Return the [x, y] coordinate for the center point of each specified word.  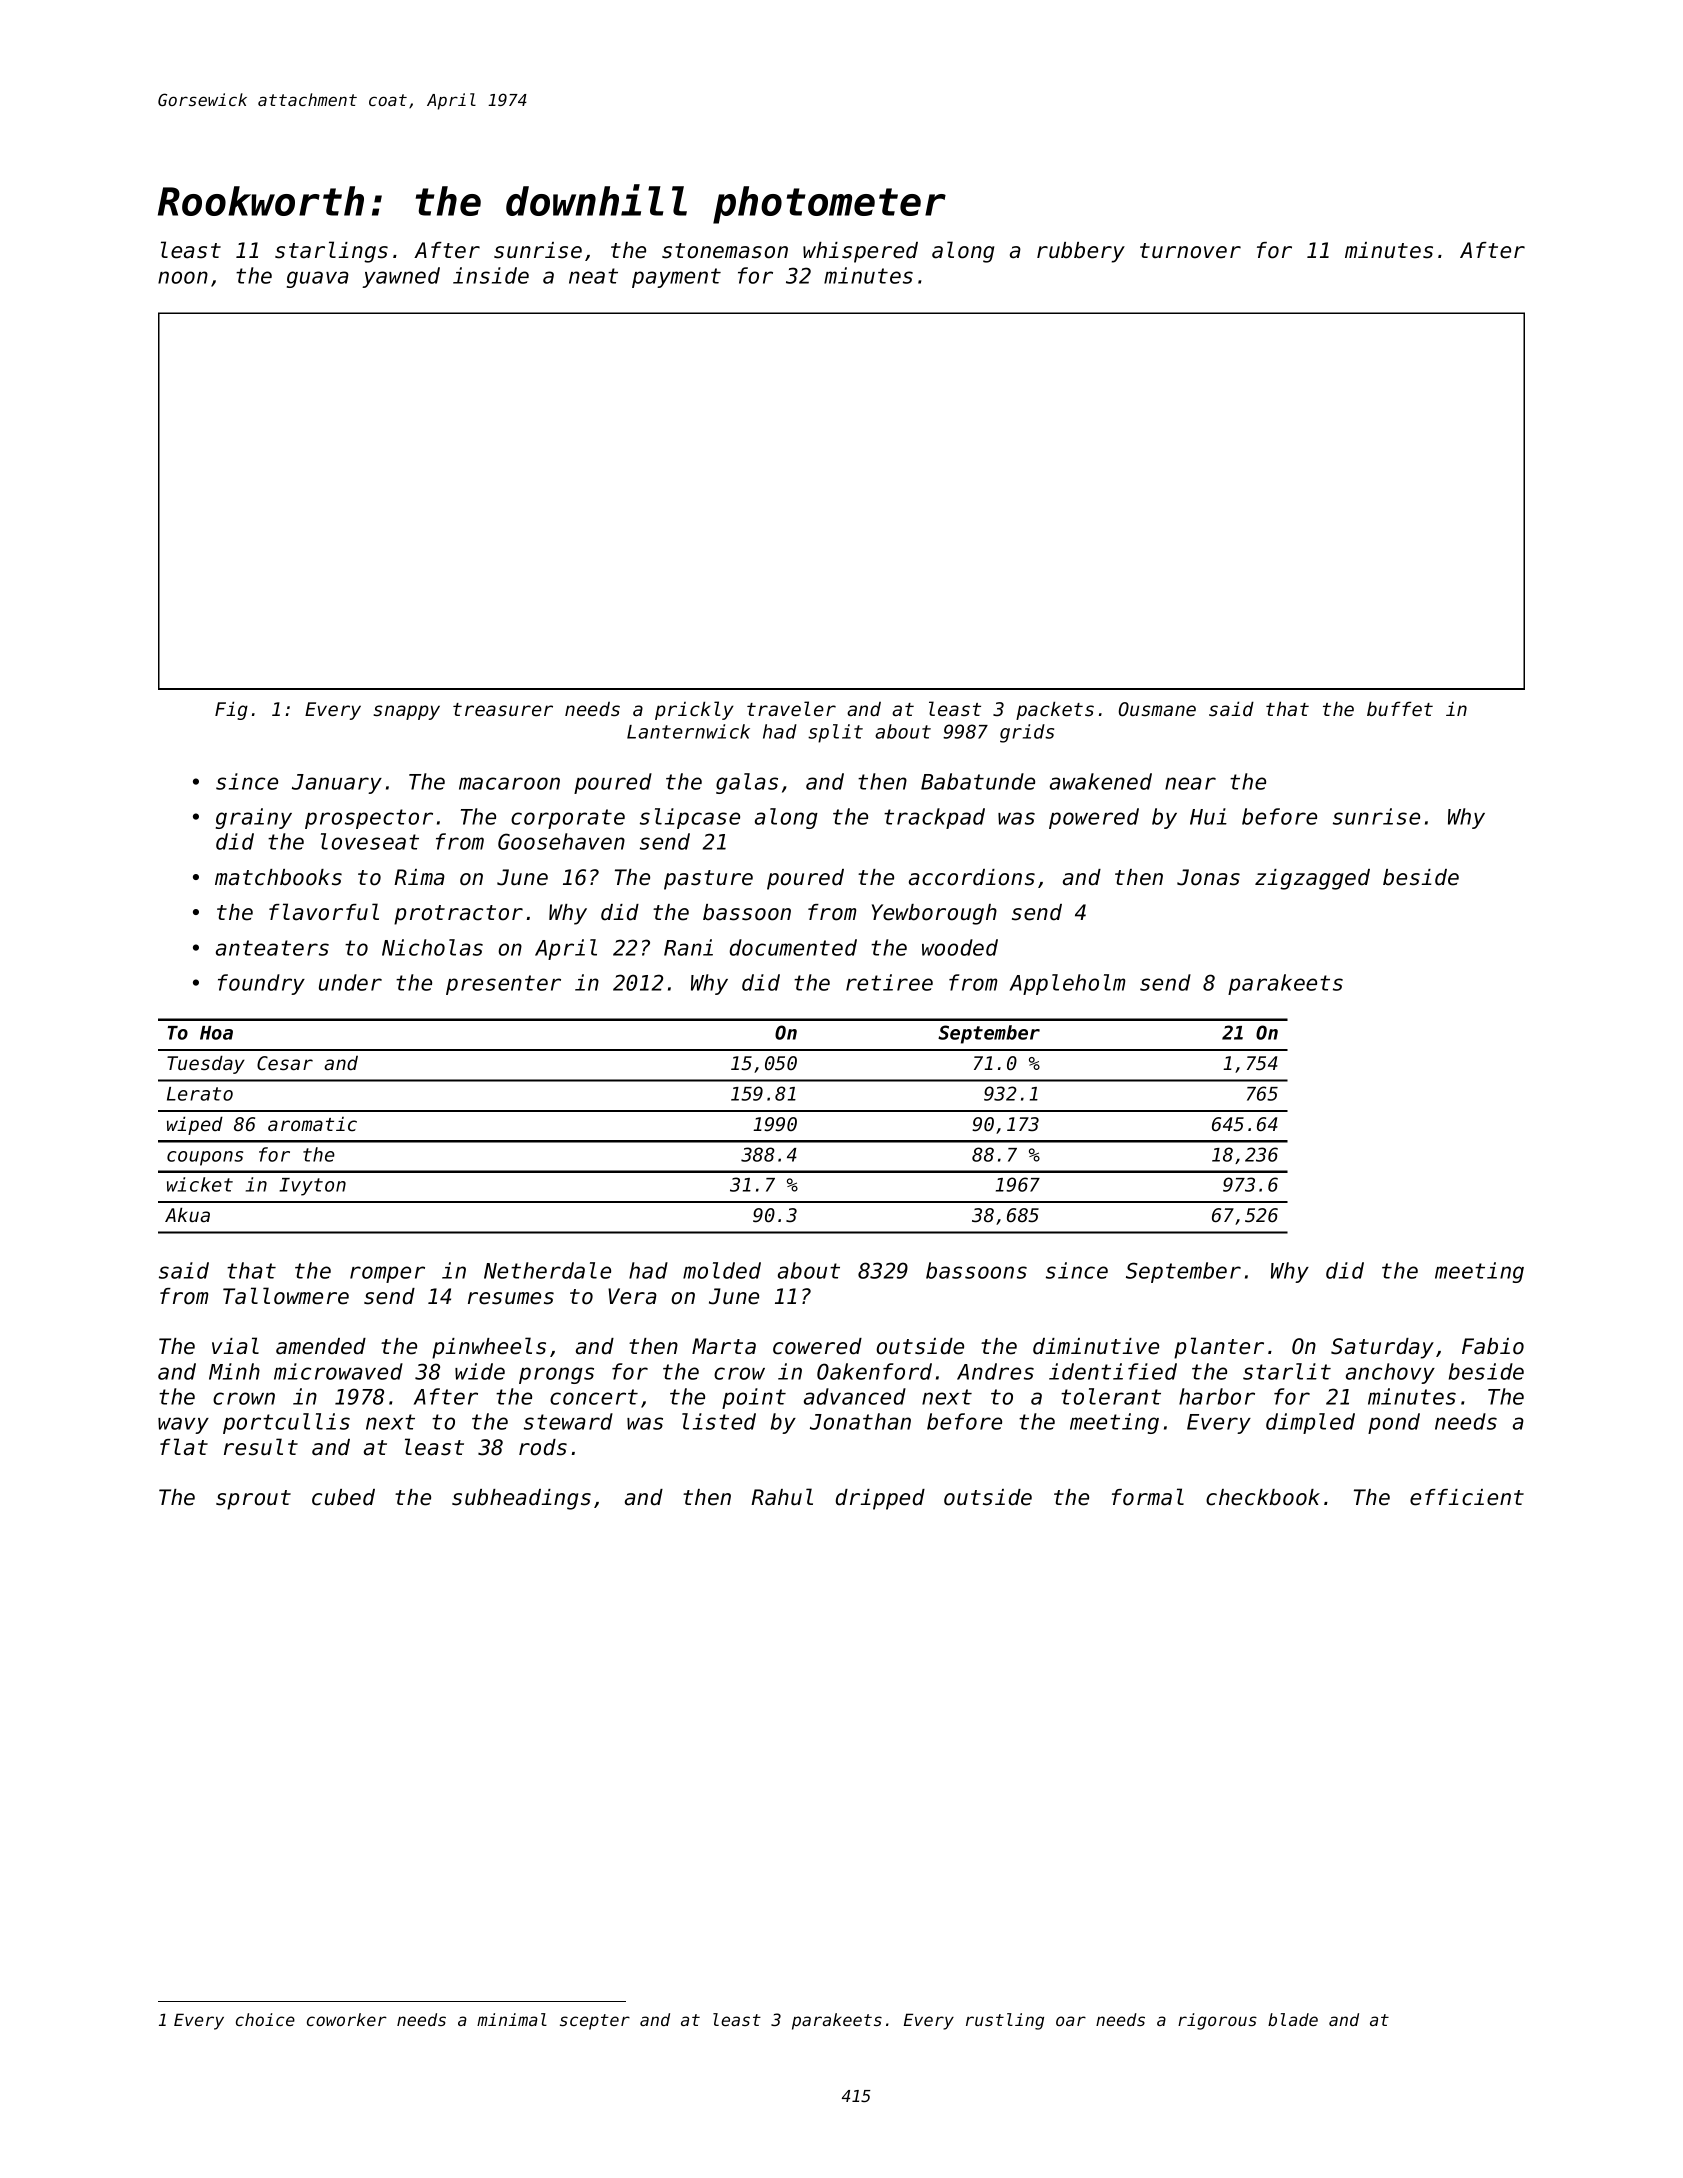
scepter [595, 2022]
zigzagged [1312, 879]
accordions [972, 877]
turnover [1190, 251]
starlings [331, 252]
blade [1293, 2019]
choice [265, 2019]
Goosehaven [561, 841]
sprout [253, 1500]
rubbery [1081, 252]
